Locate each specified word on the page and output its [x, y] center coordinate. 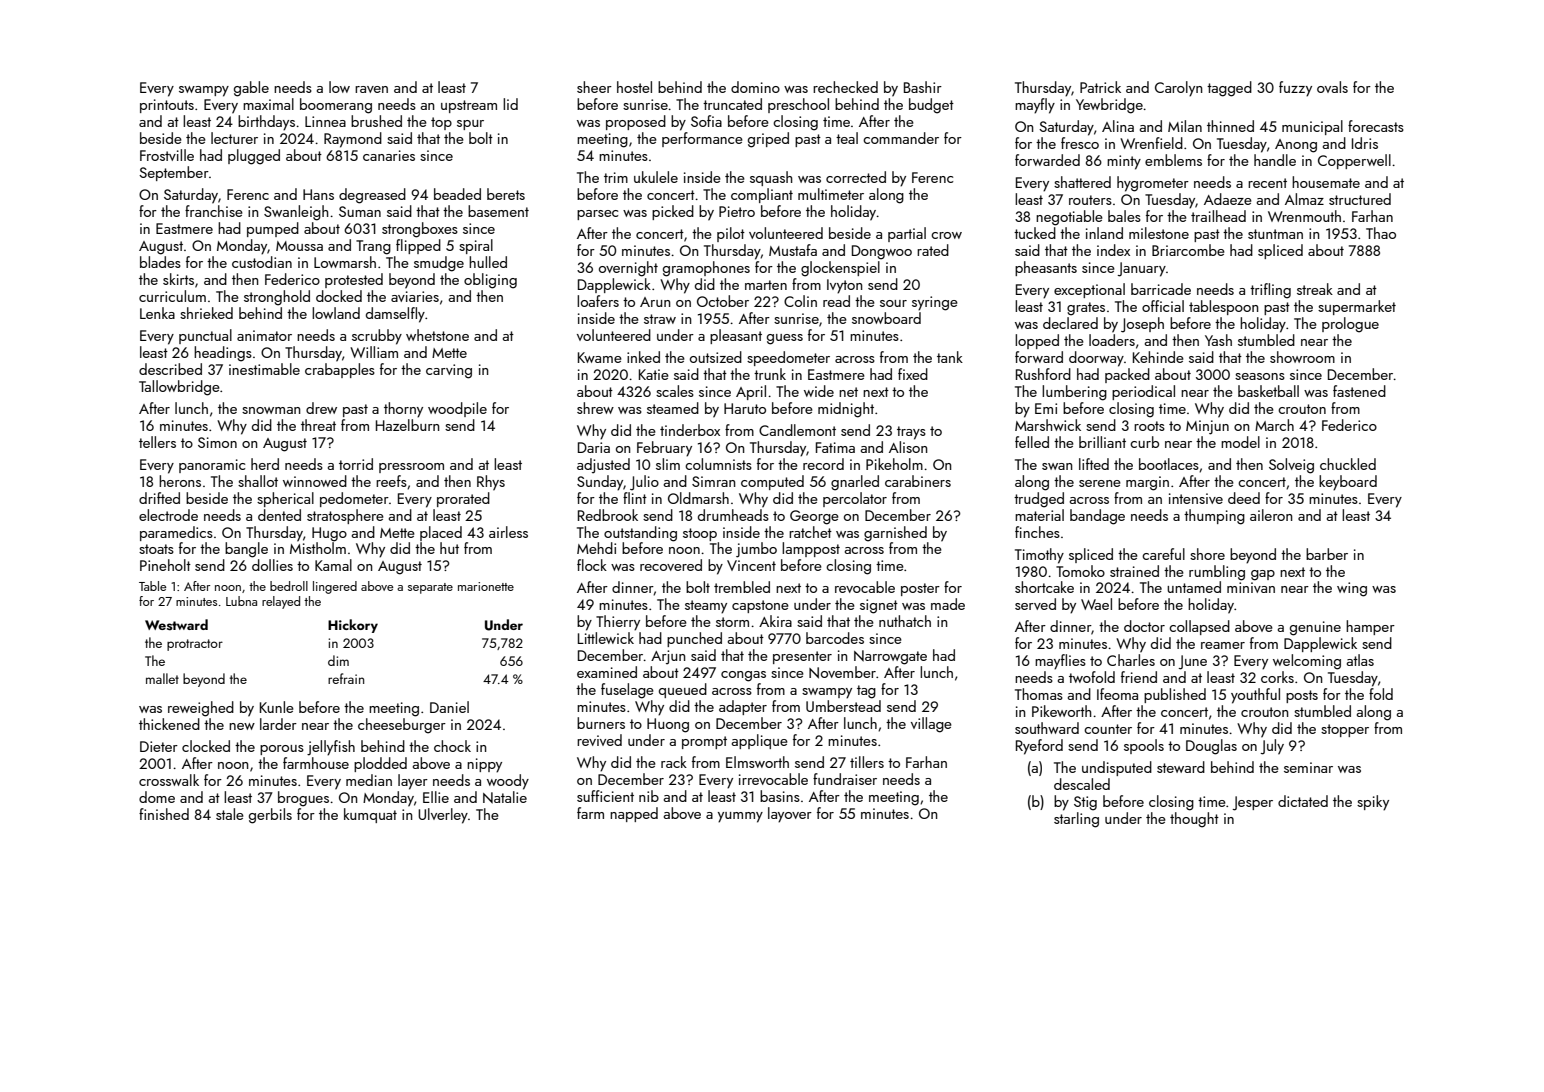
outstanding [640, 534]
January [1142, 269]
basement [498, 211]
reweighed [201, 709]
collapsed [1199, 627]
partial [907, 234]
